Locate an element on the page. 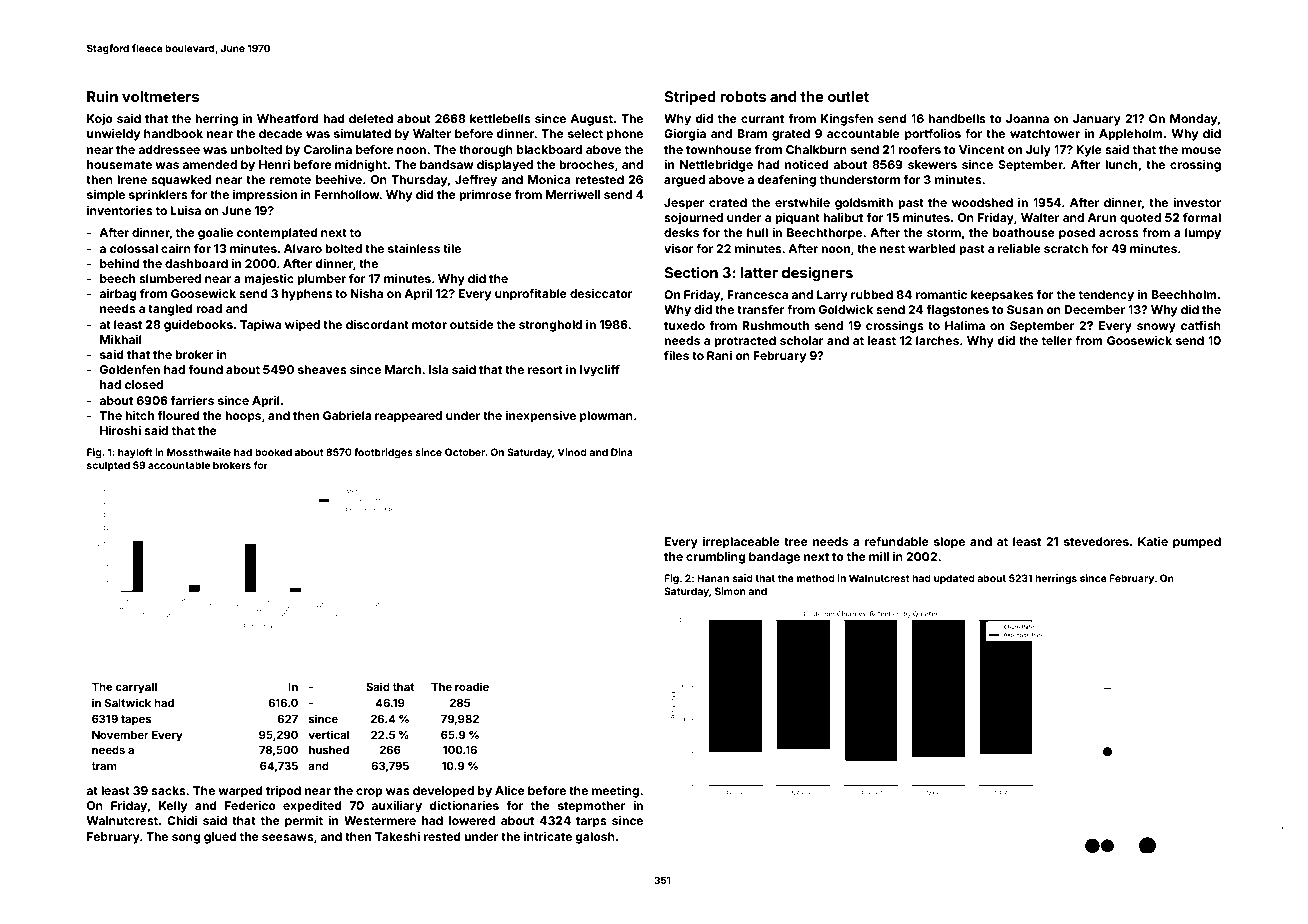 The height and width of the document is (924, 1308). robots is located at coordinates (743, 96).
